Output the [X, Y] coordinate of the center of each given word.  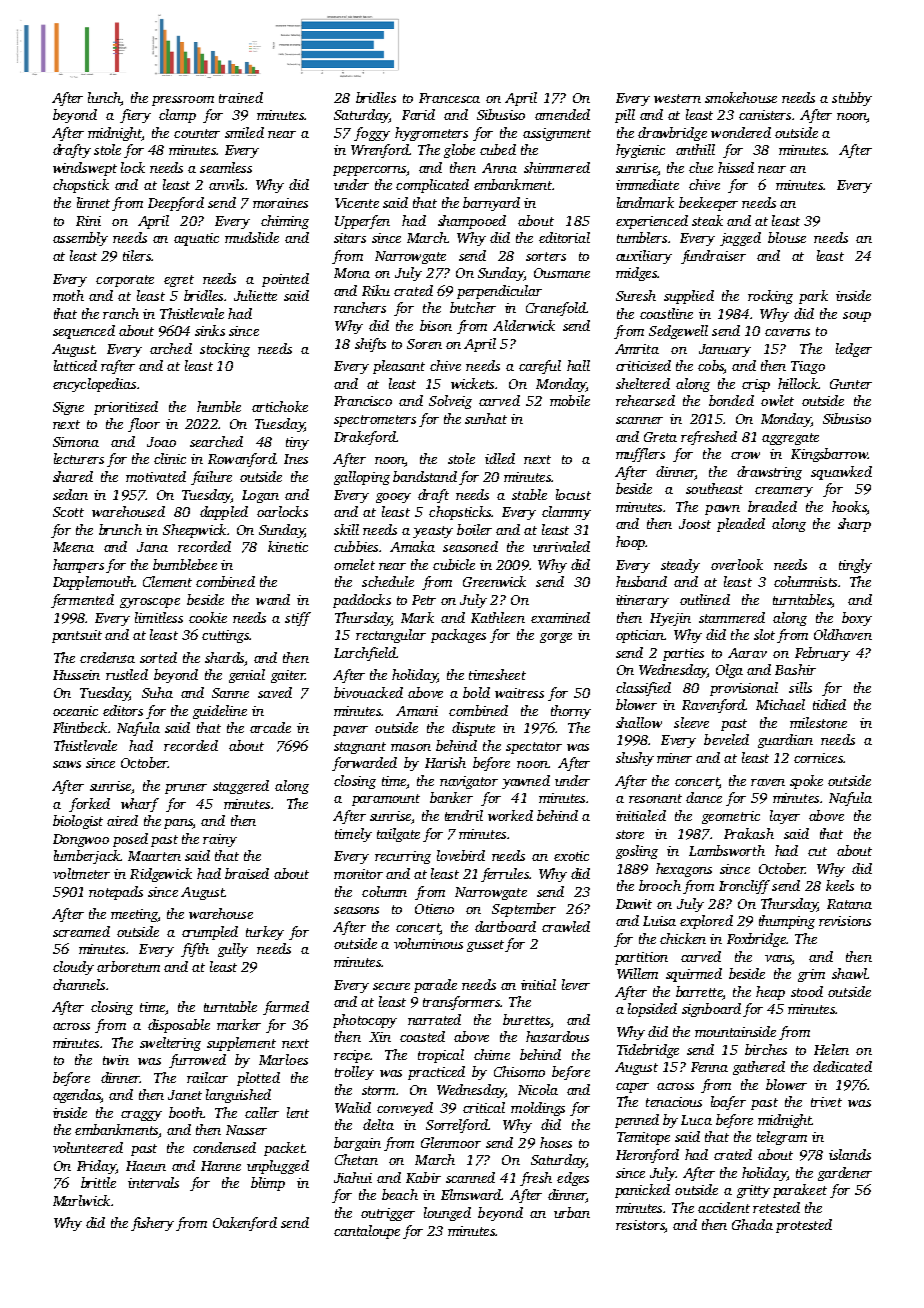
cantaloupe [367, 1232]
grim [811, 975]
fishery [152, 1224]
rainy [220, 840]
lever [576, 984]
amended [562, 114]
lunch [104, 97]
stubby [852, 99]
